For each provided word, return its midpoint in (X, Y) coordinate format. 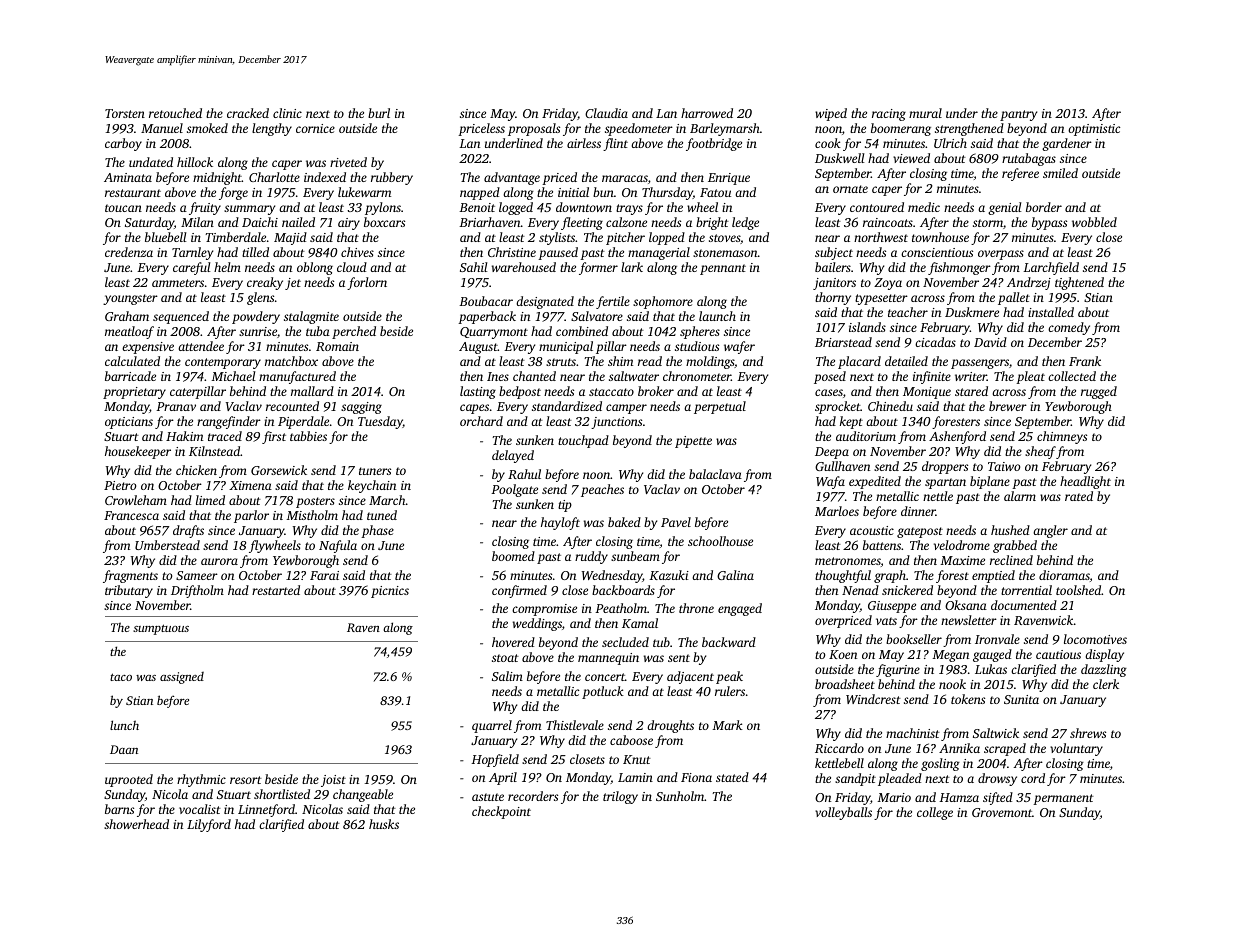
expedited (875, 482)
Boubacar (486, 301)
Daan (124, 749)
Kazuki (669, 575)
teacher (908, 312)
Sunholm (680, 796)
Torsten (125, 113)
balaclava (715, 474)
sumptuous (161, 629)
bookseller (914, 639)
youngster (130, 299)
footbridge (714, 144)
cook (828, 143)
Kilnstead (214, 451)
